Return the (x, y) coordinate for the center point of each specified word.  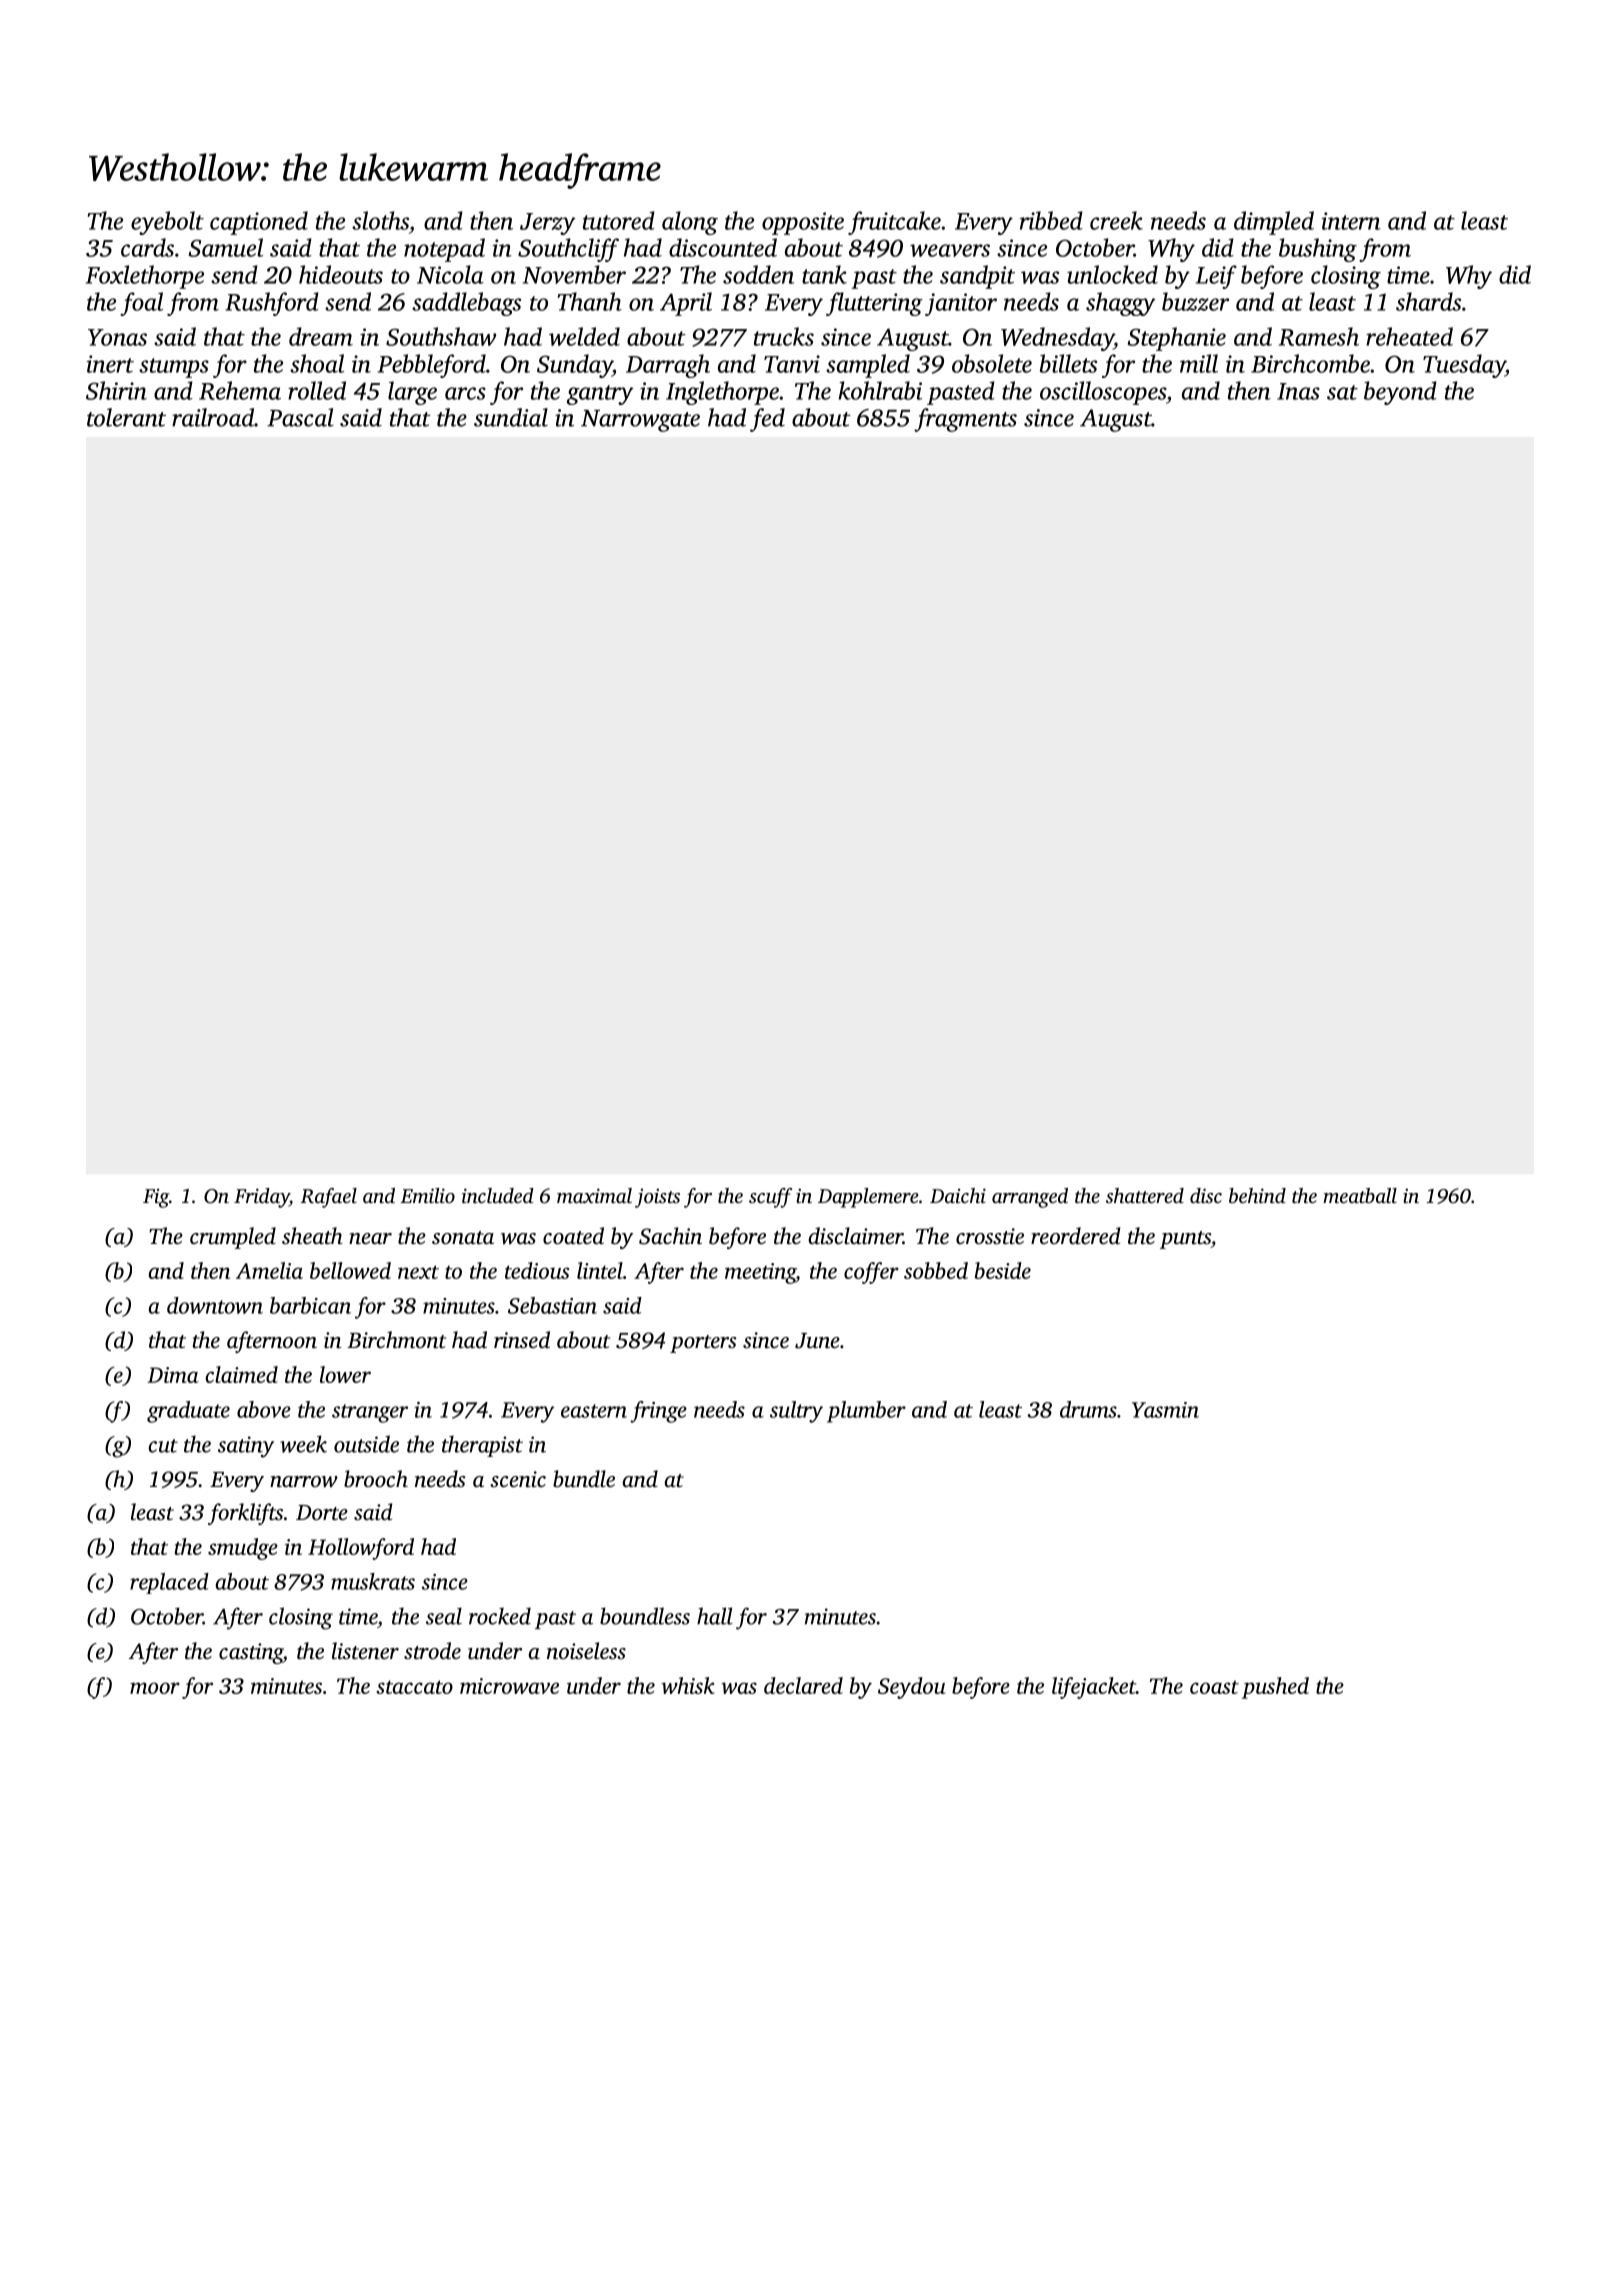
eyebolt (167, 223)
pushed (1275, 1688)
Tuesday (1464, 366)
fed (767, 420)
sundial (511, 417)
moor (155, 1688)
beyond (1400, 393)
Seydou (912, 1688)
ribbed (1051, 220)
